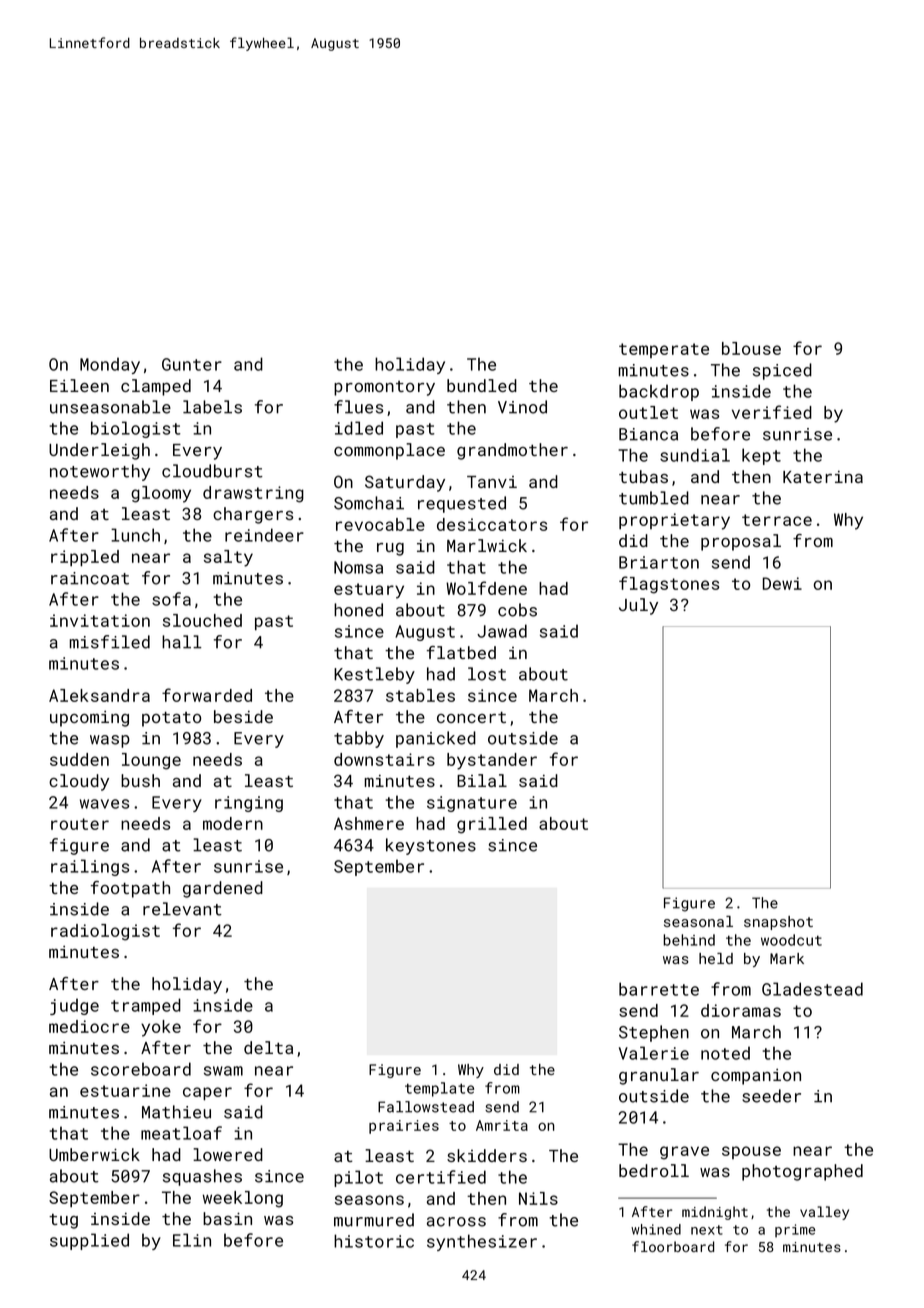  I want to click on lunch, so click(135, 535).
